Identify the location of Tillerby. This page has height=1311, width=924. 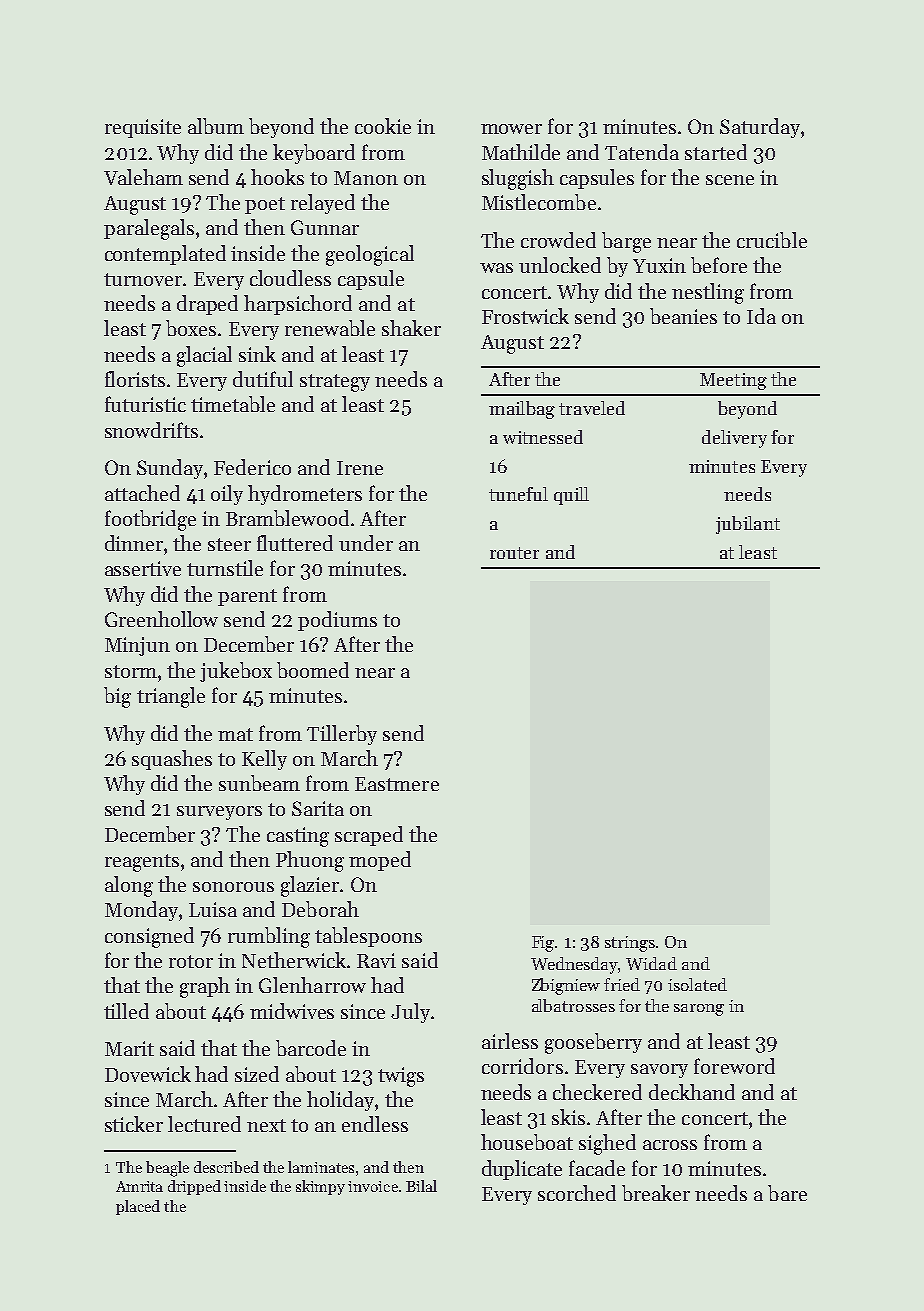
(342, 735).
